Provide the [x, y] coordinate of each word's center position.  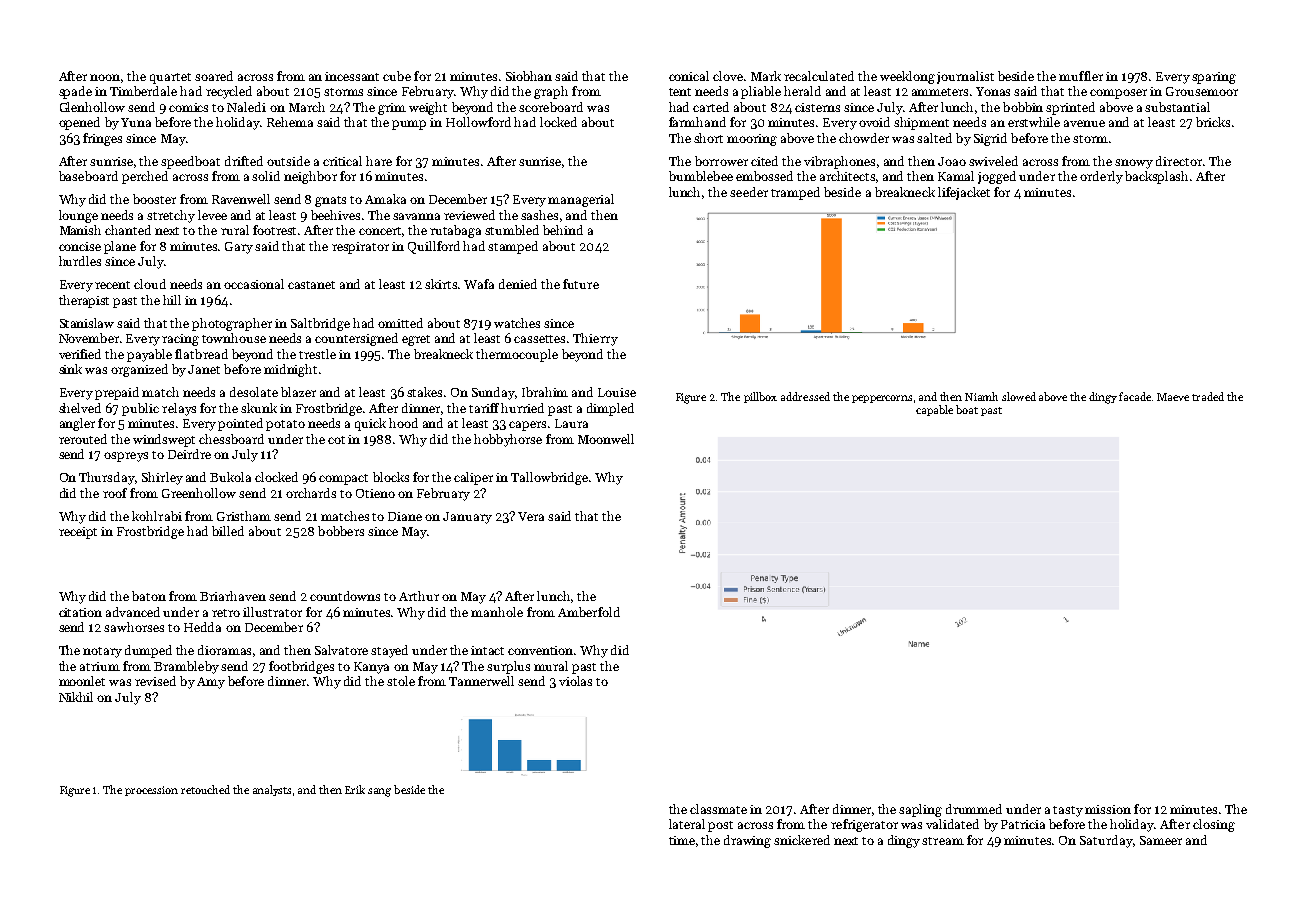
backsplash [1156, 177]
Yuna [136, 122]
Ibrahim [545, 392]
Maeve [1173, 397]
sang [379, 792]
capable [934, 410]
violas [575, 681]
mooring [752, 140]
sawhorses [134, 627]
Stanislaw [87, 323]
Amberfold [589, 612]
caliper [473, 478]
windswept [164, 440]
